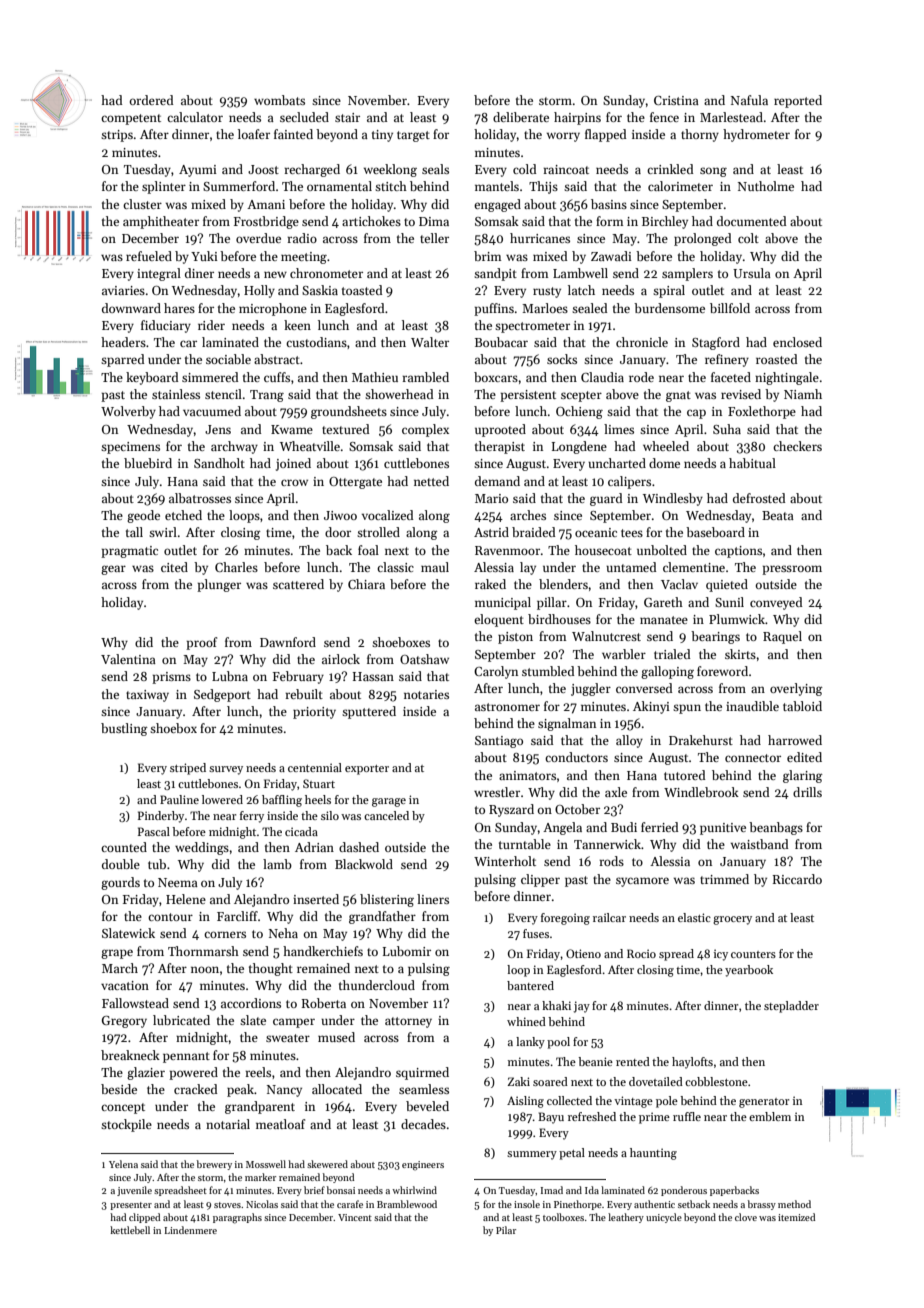 The height and width of the document is (1308, 924). Describe the element at coordinates (279, 100) in the document. I see `wombats` at that location.
